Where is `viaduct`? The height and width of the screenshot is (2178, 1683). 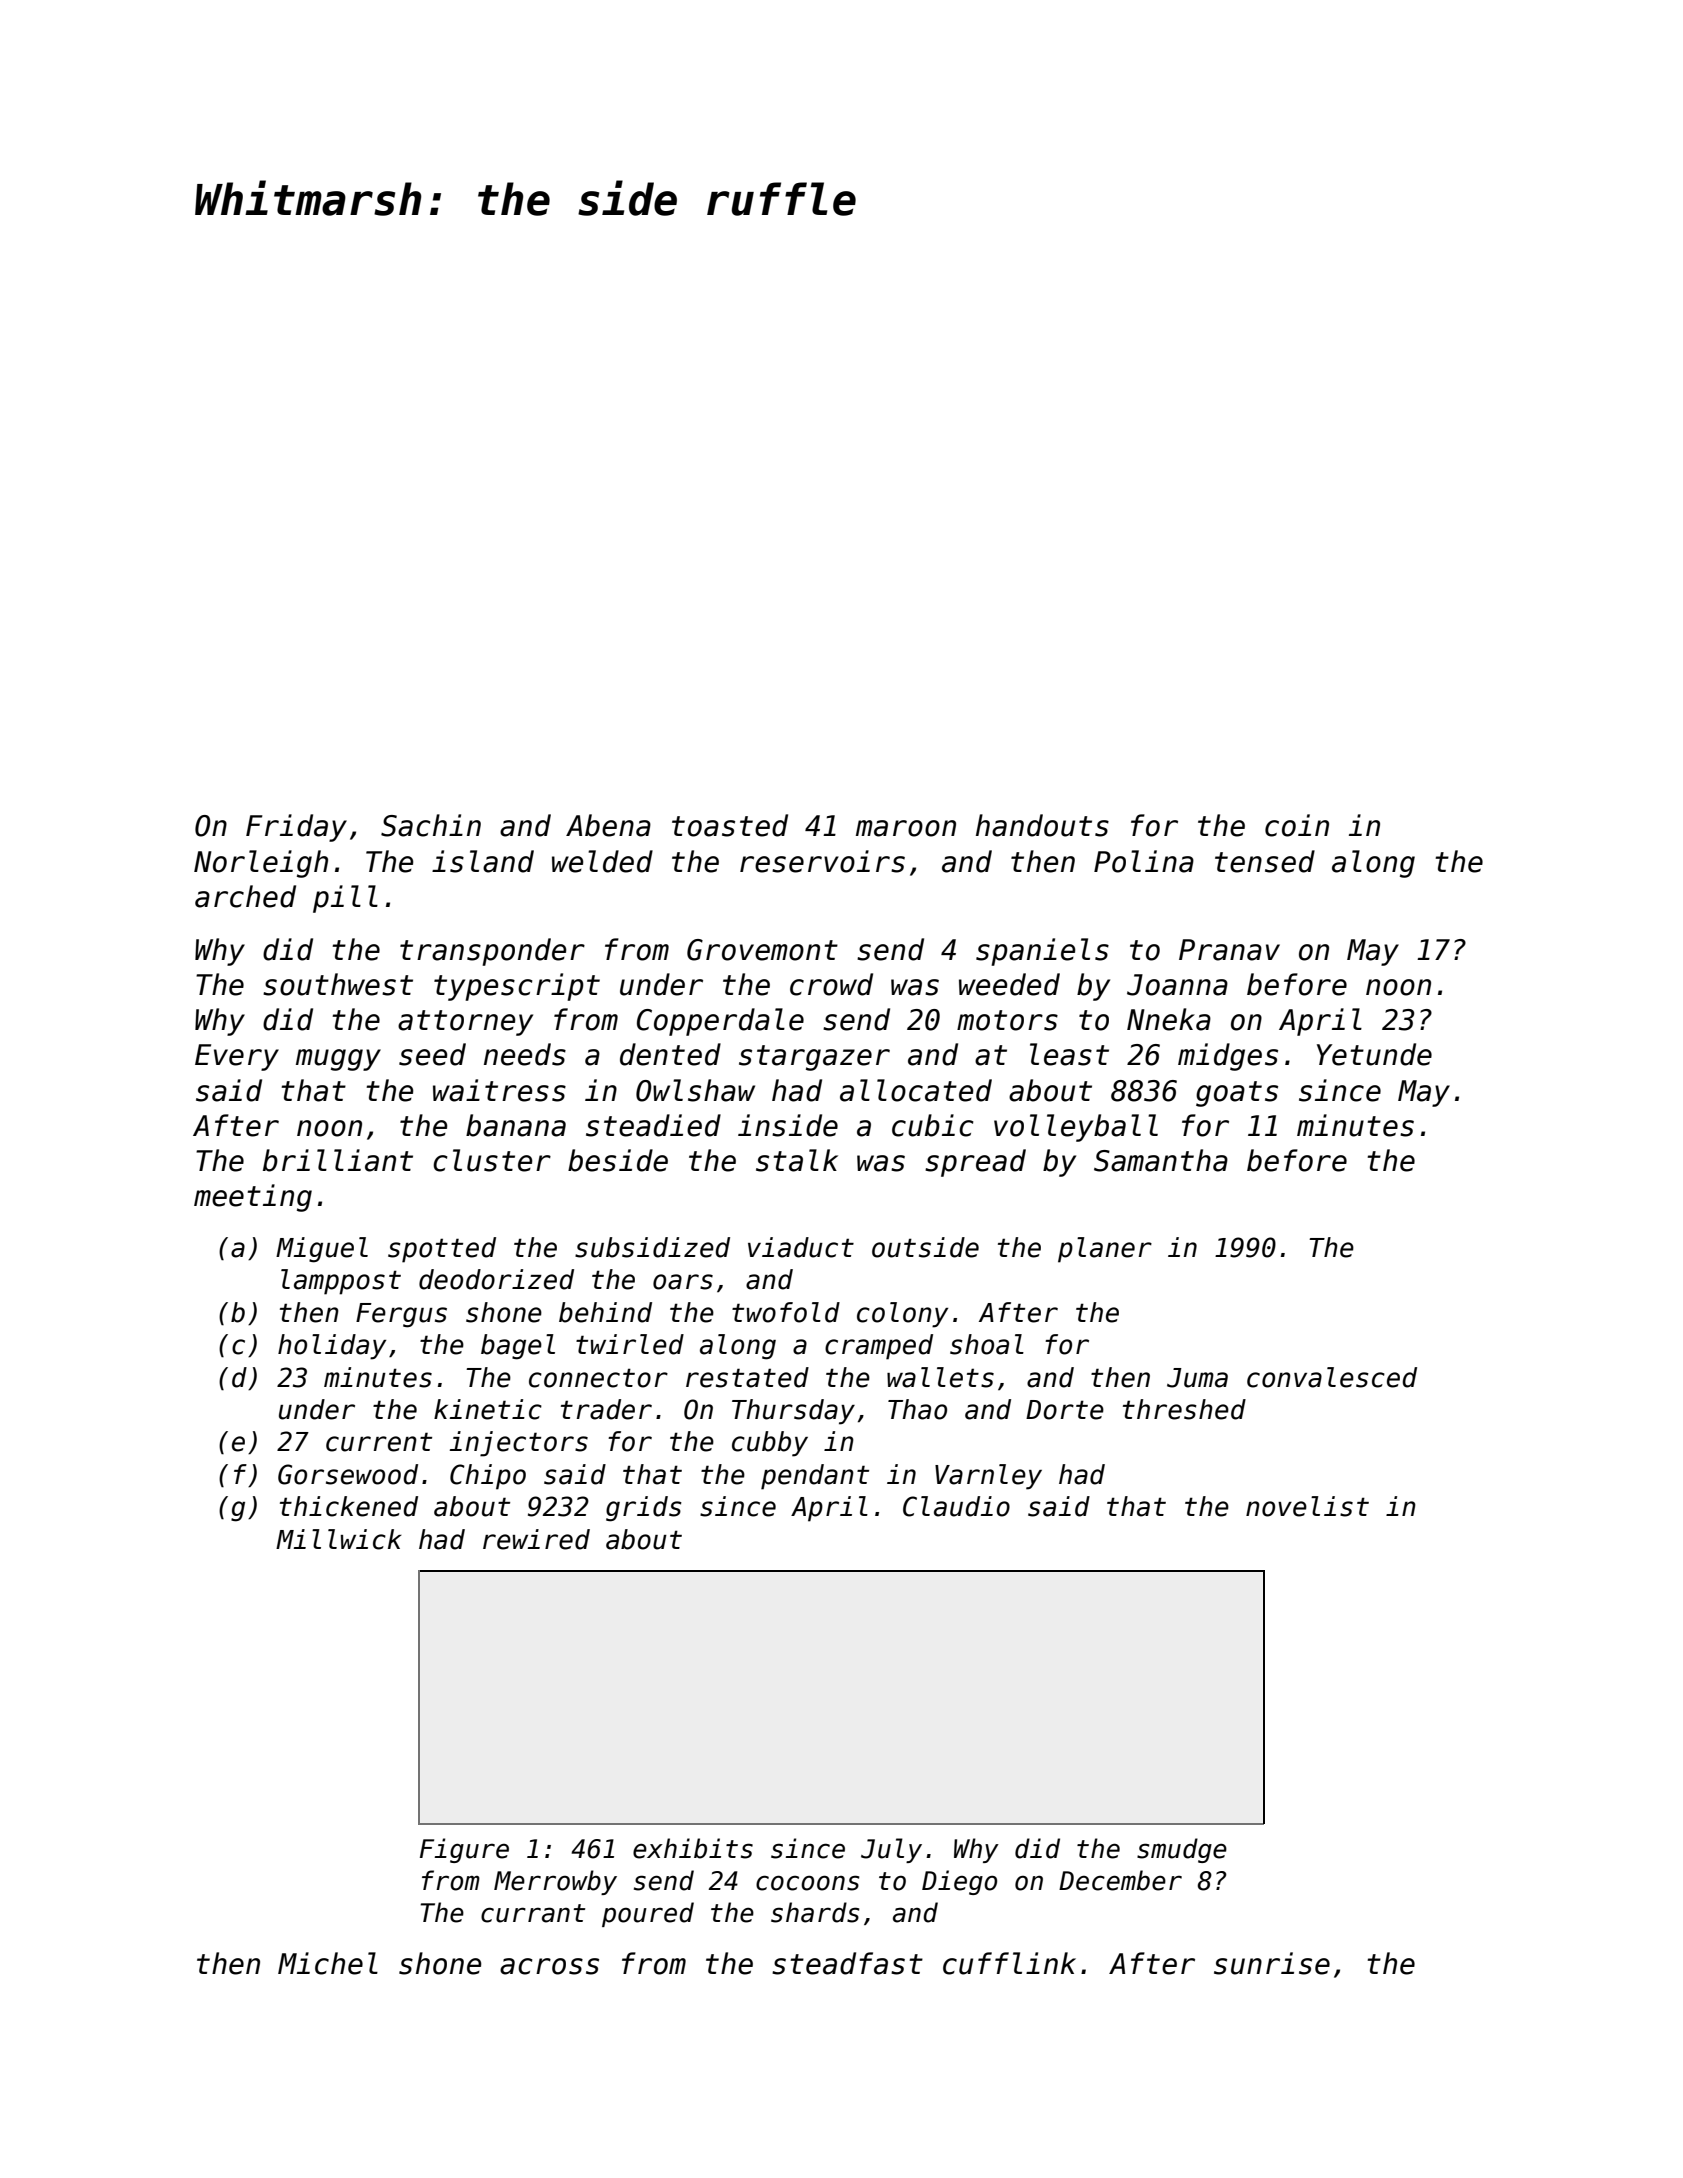
viaduct is located at coordinates (801, 1247).
